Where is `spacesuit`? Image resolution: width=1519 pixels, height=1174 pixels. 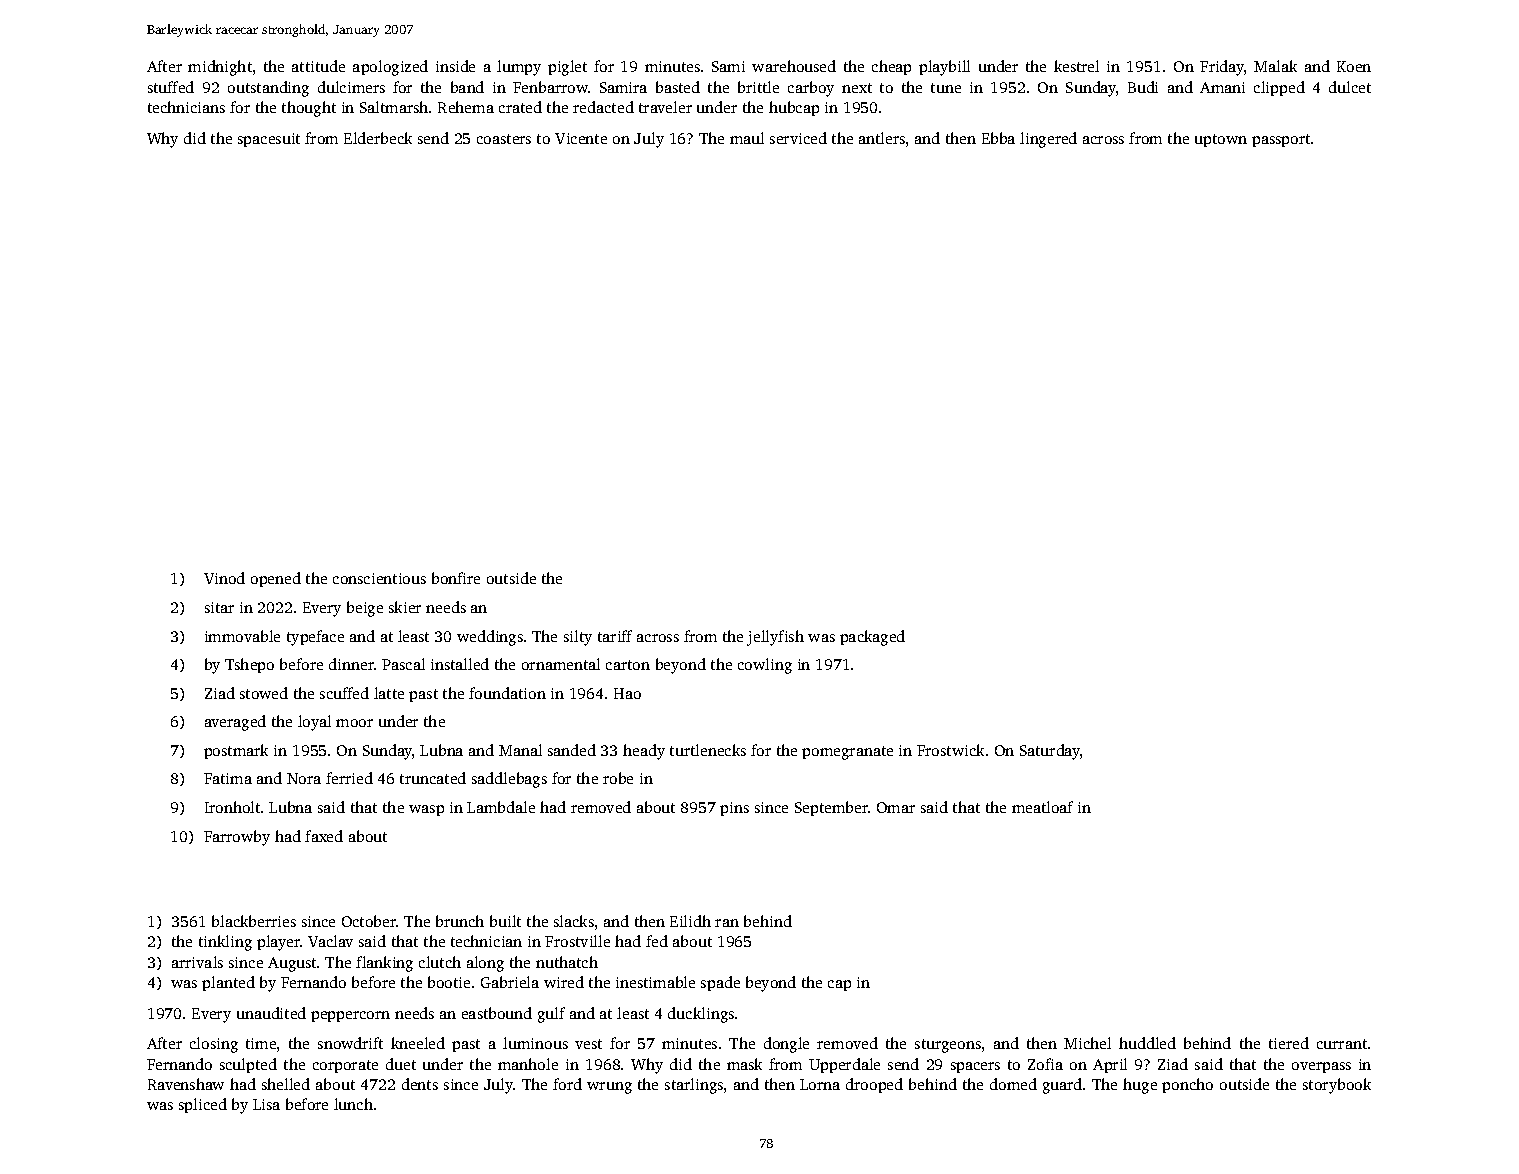
spacesuit is located at coordinates (269, 140).
